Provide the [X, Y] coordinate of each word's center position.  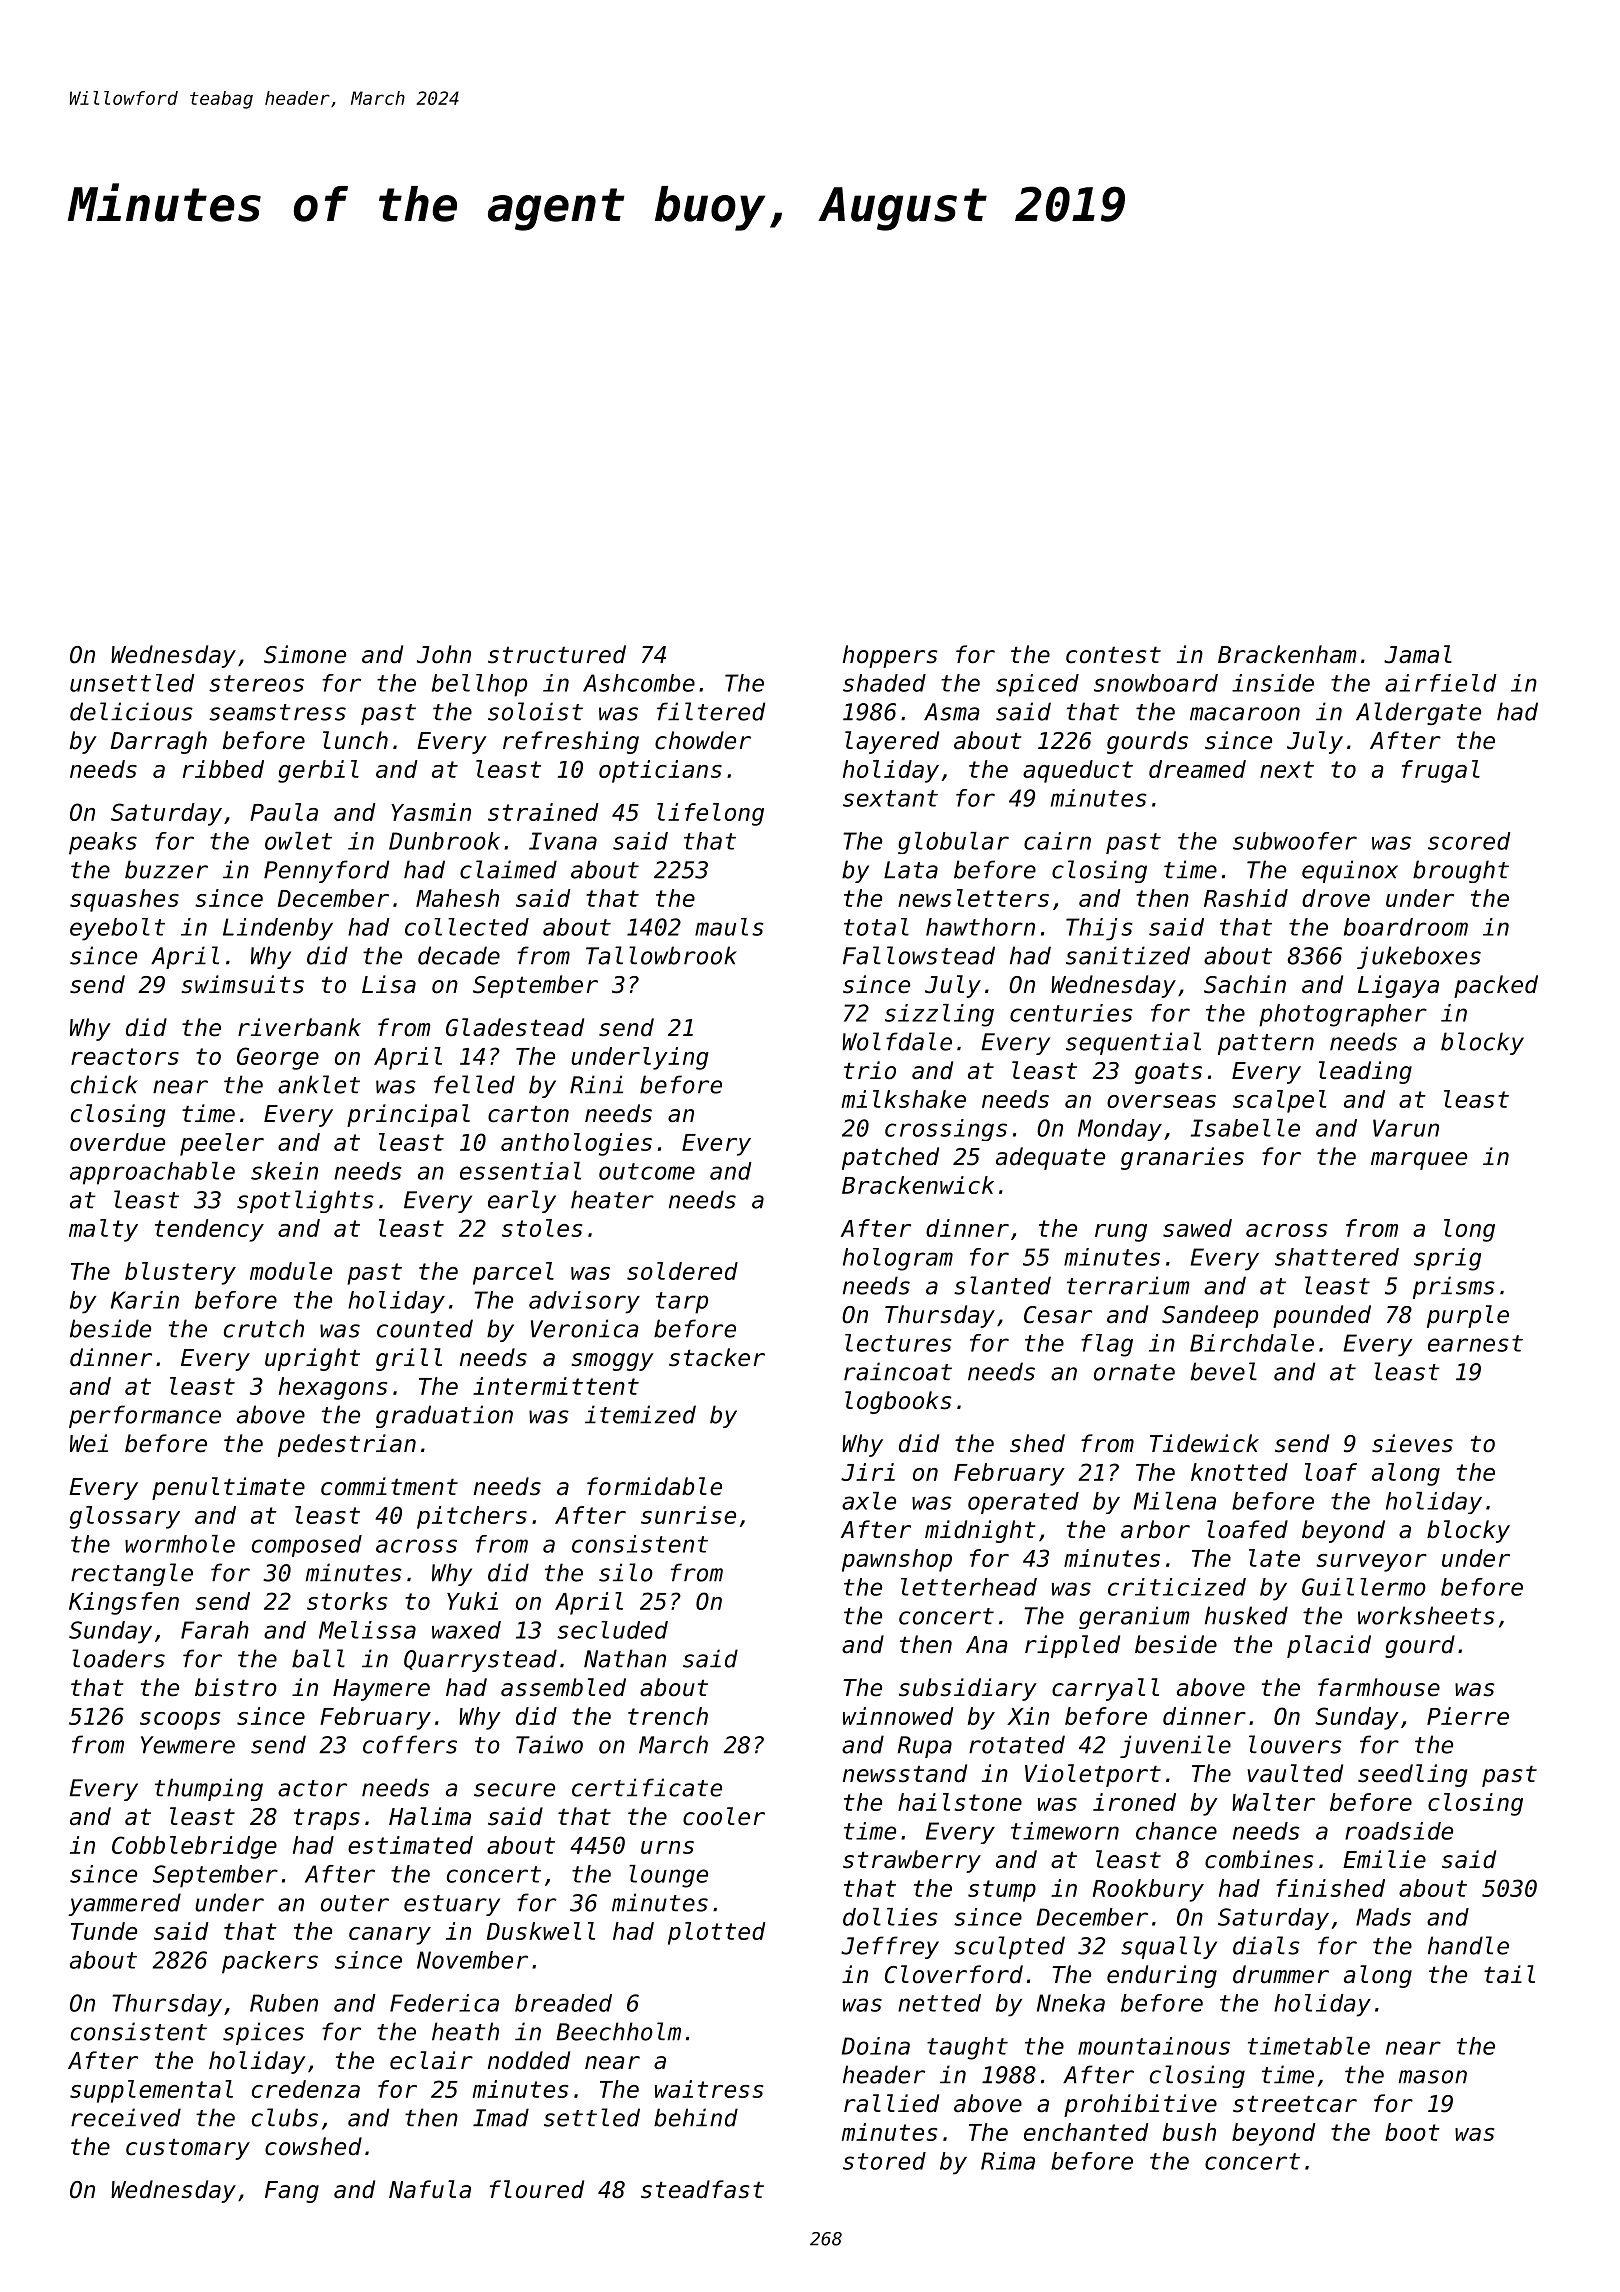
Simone [305, 654]
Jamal [1418, 654]
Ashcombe [639, 683]
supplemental [151, 2091]
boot [1412, 2132]
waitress [709, 2089]
